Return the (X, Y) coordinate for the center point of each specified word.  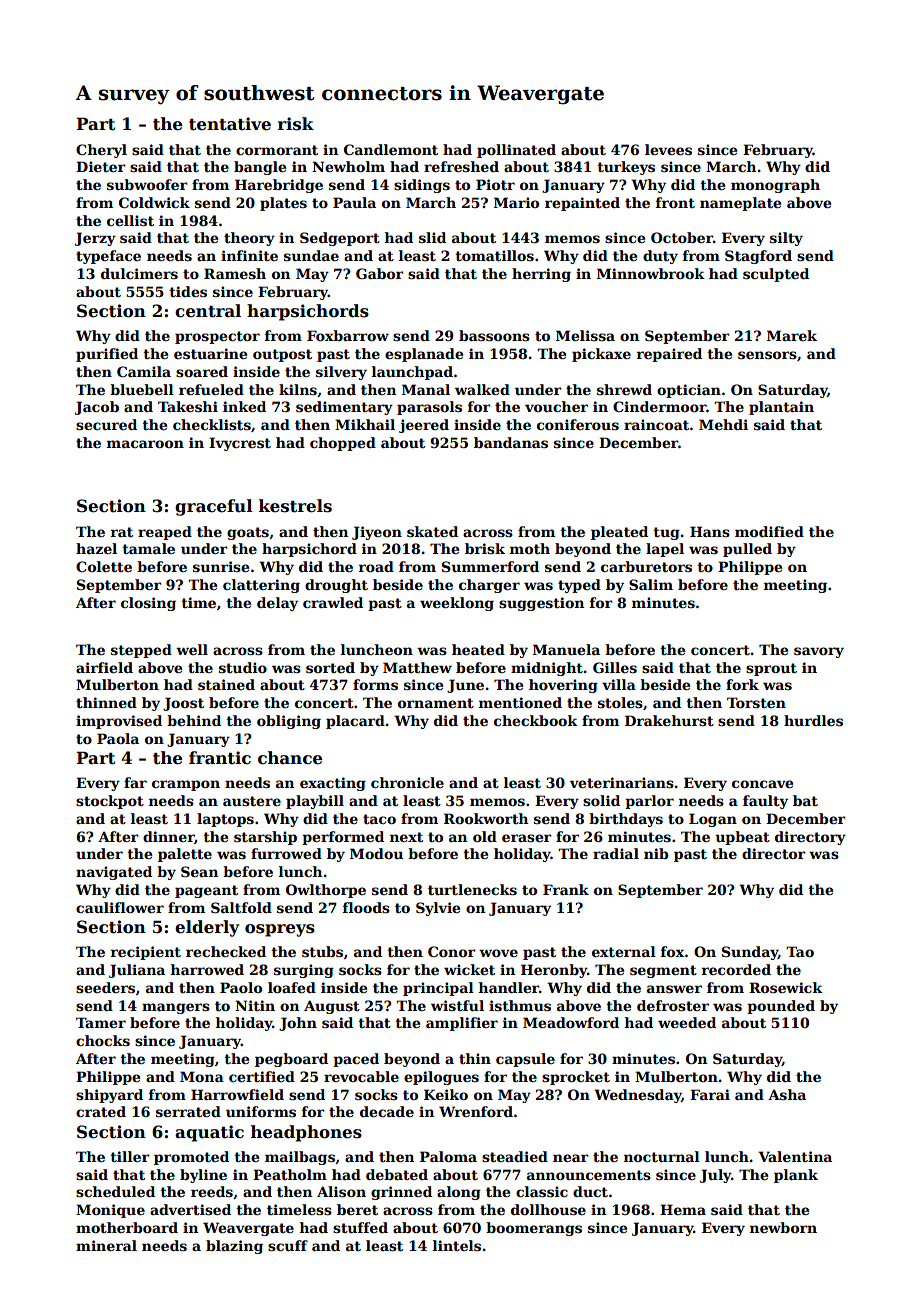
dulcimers (139, 273)
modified (769, 531)
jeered (424, 426)
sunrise (221, 566)
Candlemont (391, 149)
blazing (234, 1247)
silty (786, 239)
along (459, 1193)
